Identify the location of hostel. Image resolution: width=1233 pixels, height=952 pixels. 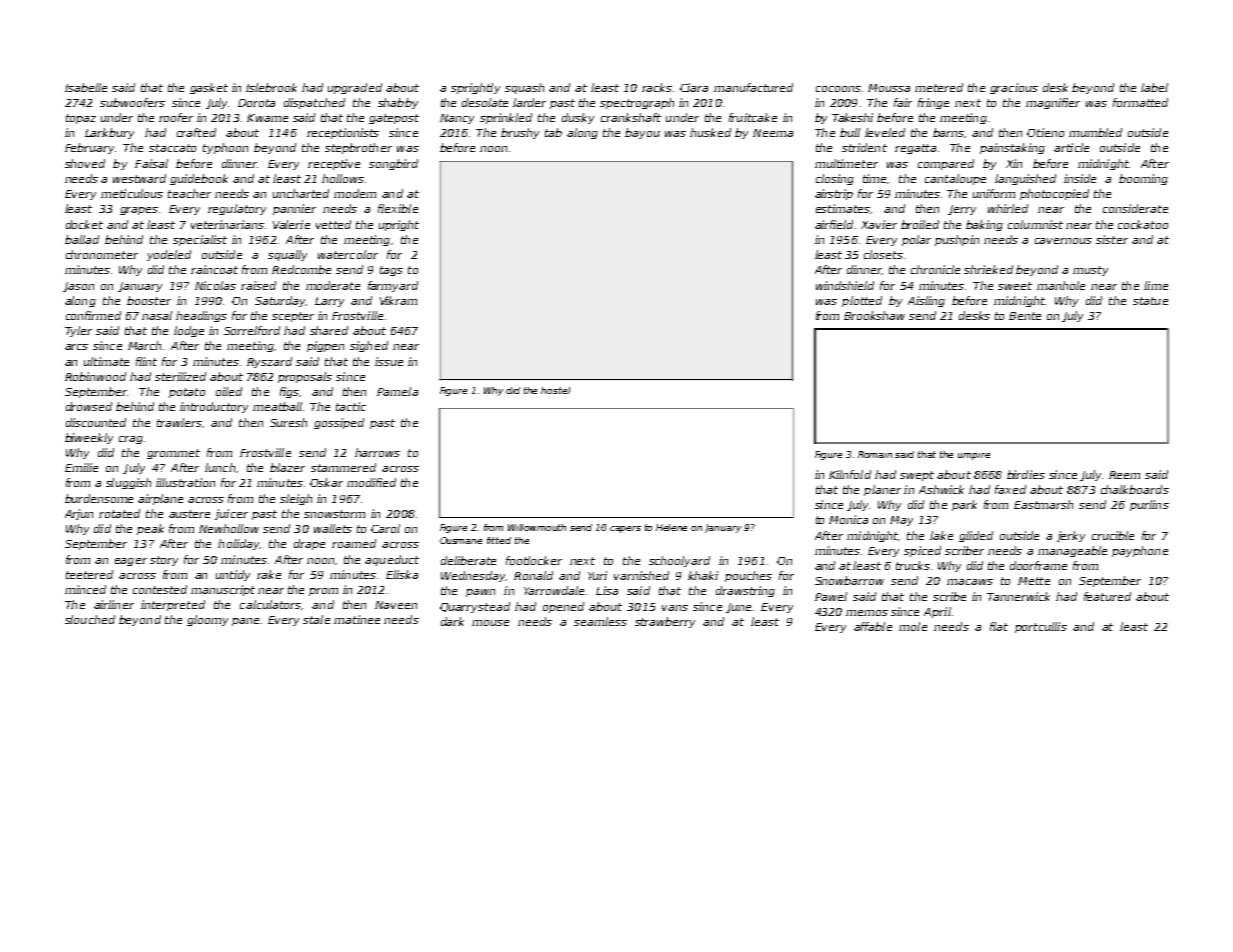
(555, 390).
